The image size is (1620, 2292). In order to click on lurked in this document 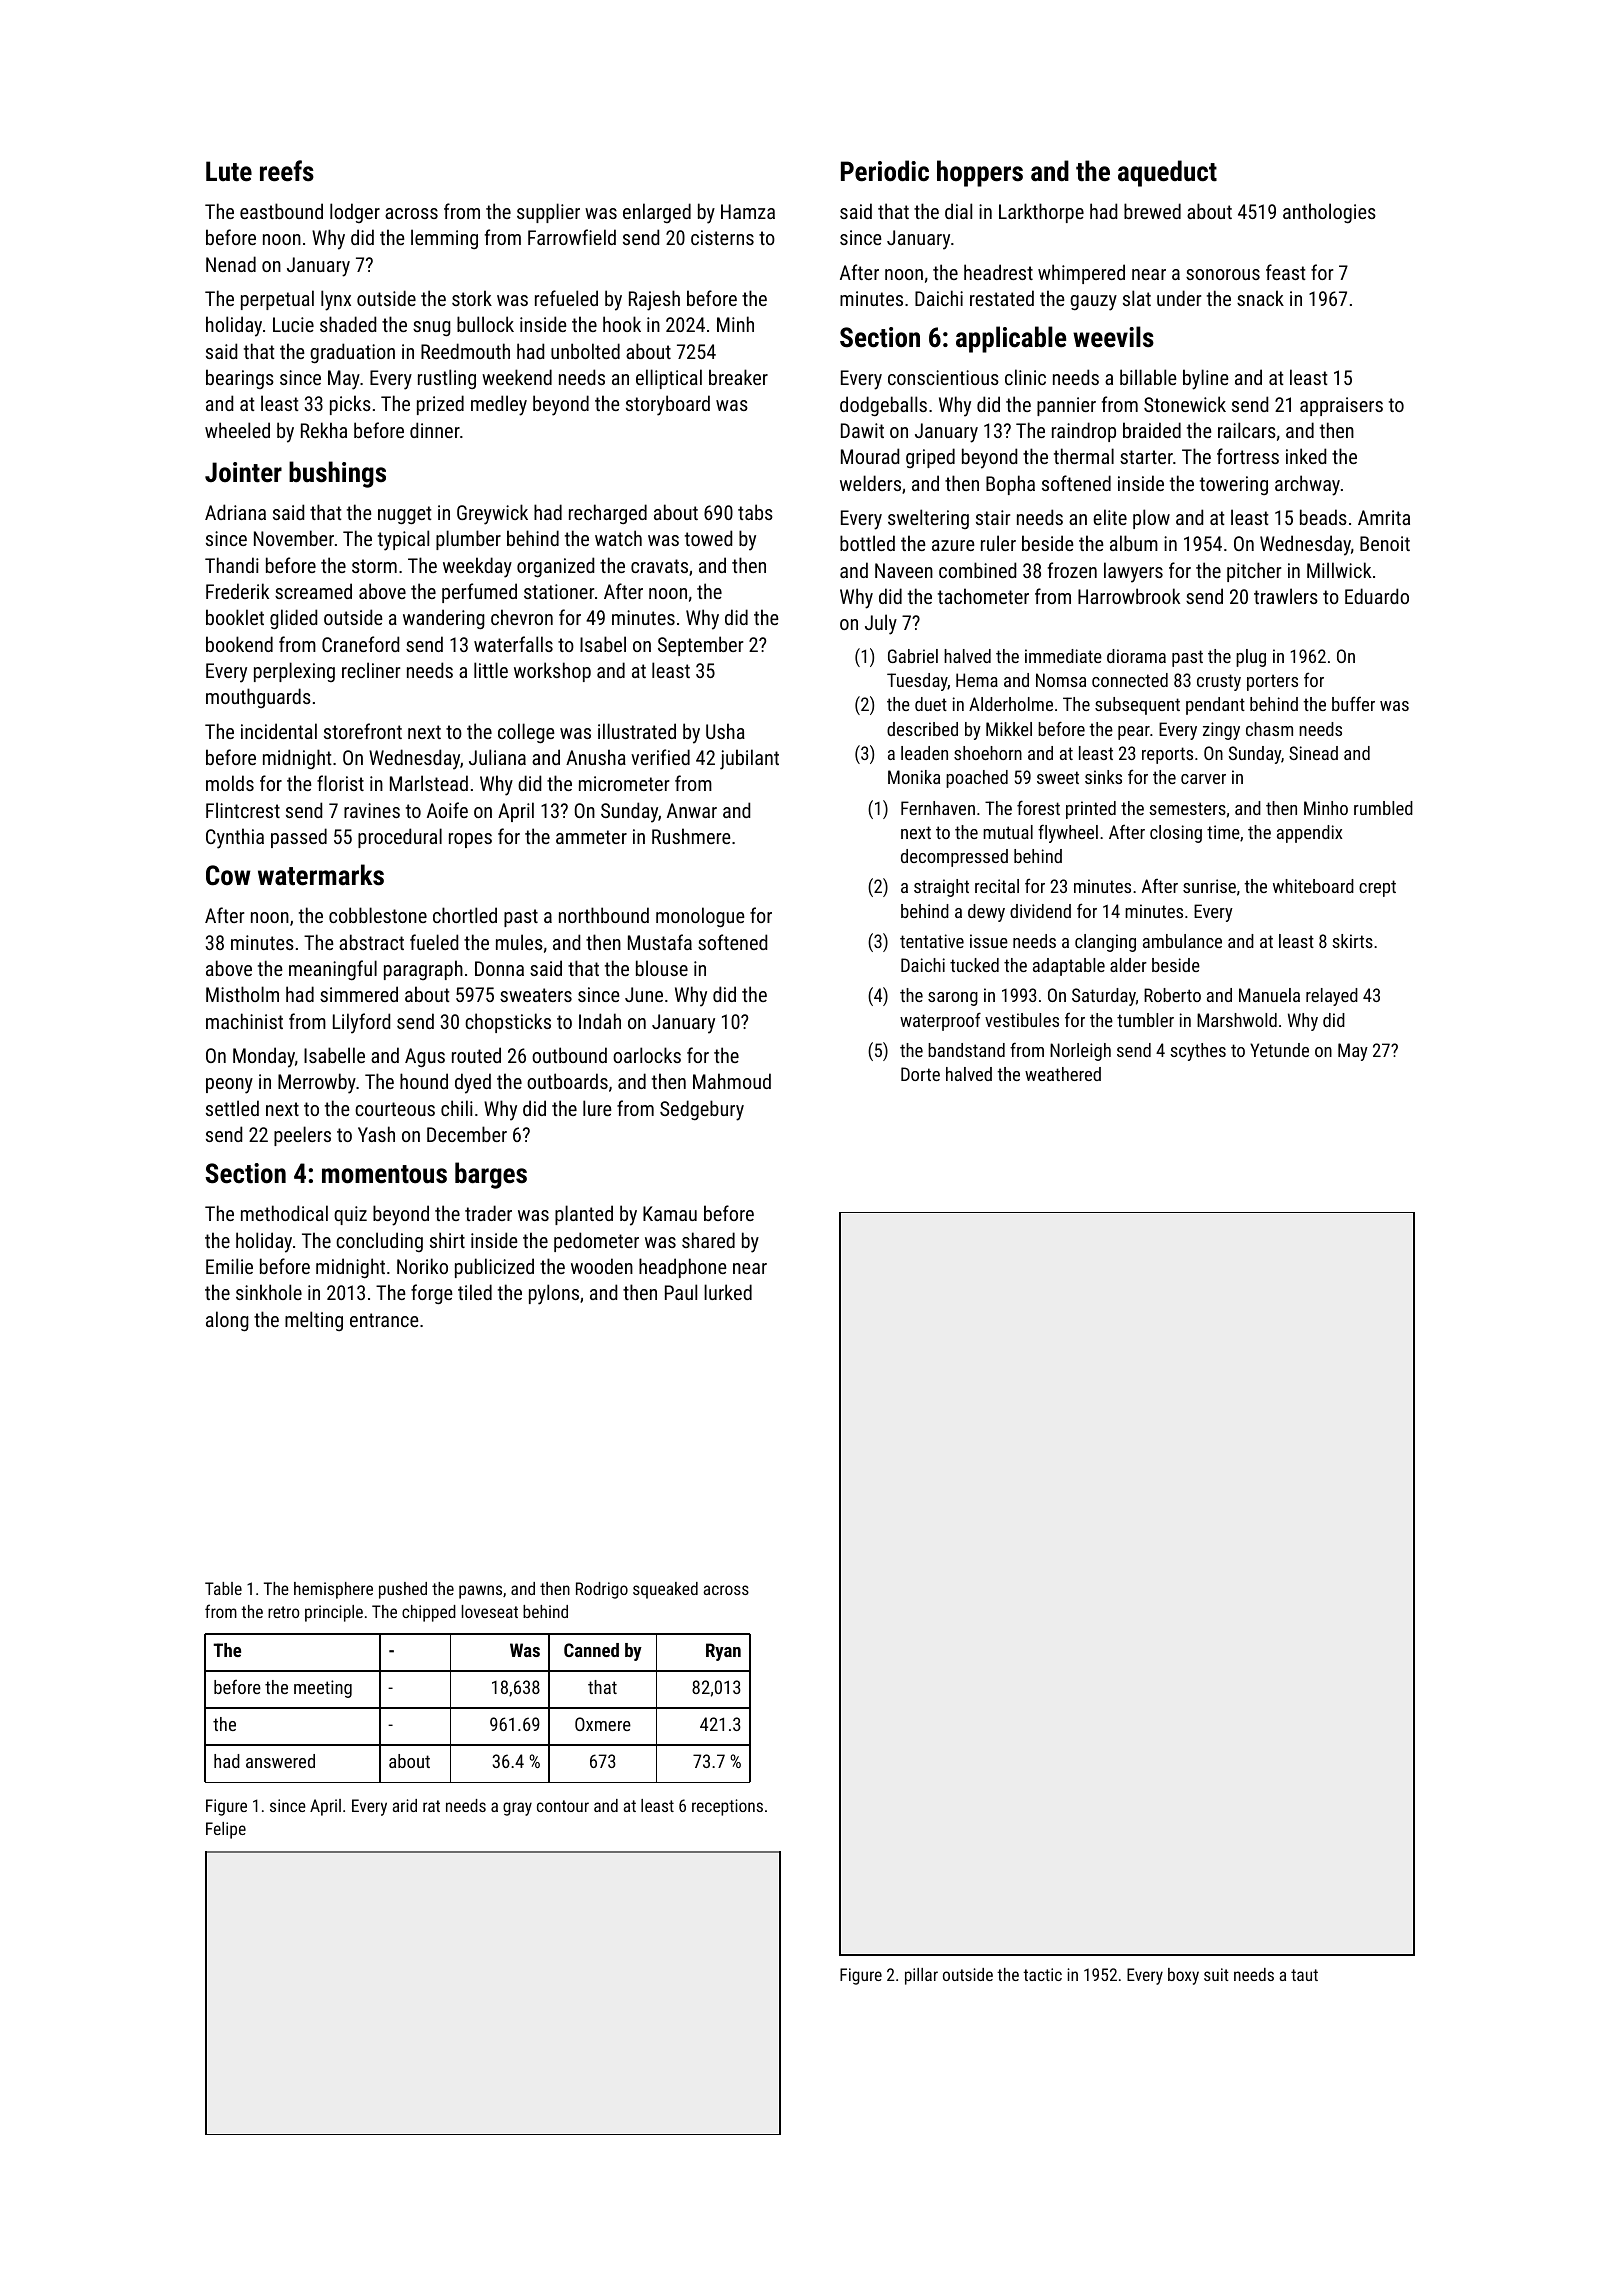, I will do `click(728, 1292)`.
